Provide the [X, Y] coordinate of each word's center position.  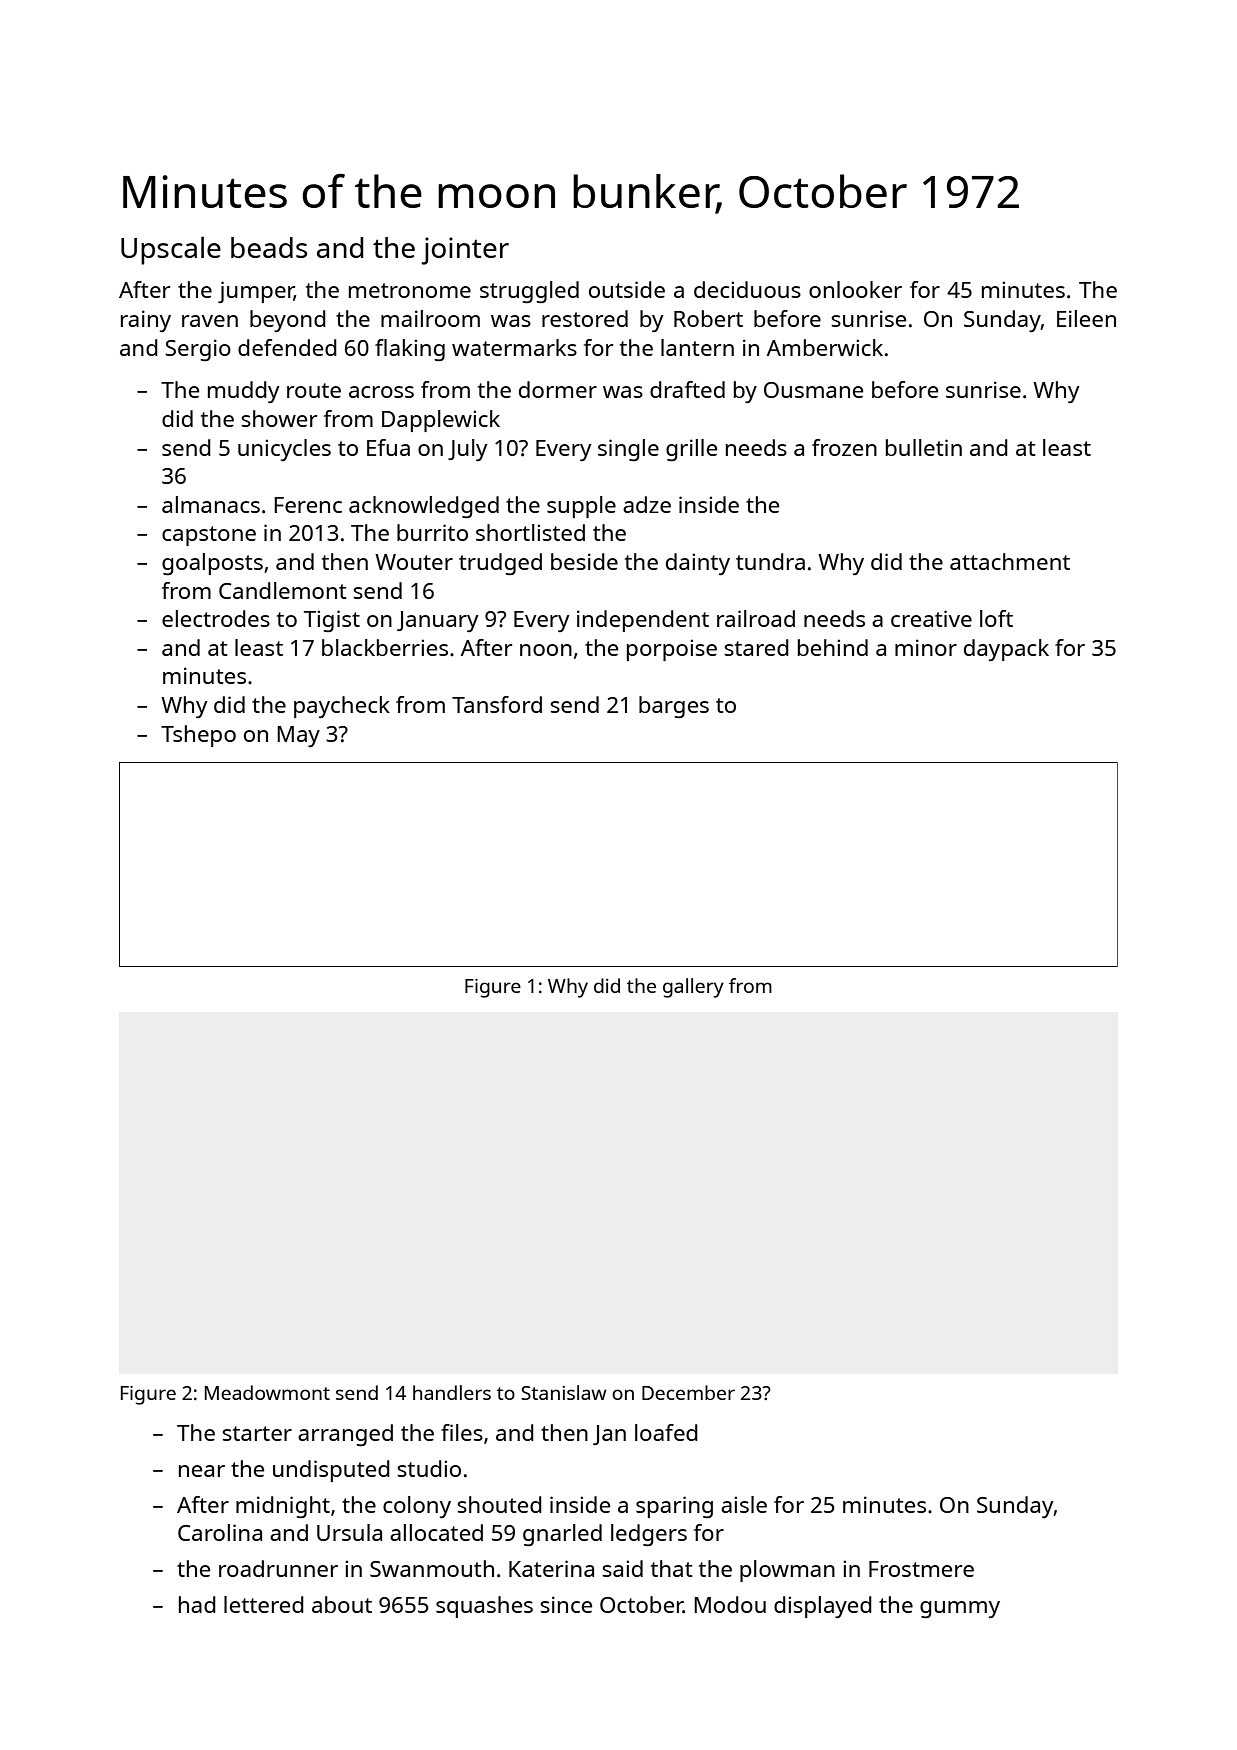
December [688, 1392]
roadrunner [278, 1568]
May [298, 736]
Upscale [171, 250]
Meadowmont [267, 1392]
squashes [484, 1607]
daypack [1006, 650]
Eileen [1086, 318]
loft [996, 618]
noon [546, 650]
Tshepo [198, 736]
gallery [693, 988]
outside [627, 289]
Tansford [497, 704]
